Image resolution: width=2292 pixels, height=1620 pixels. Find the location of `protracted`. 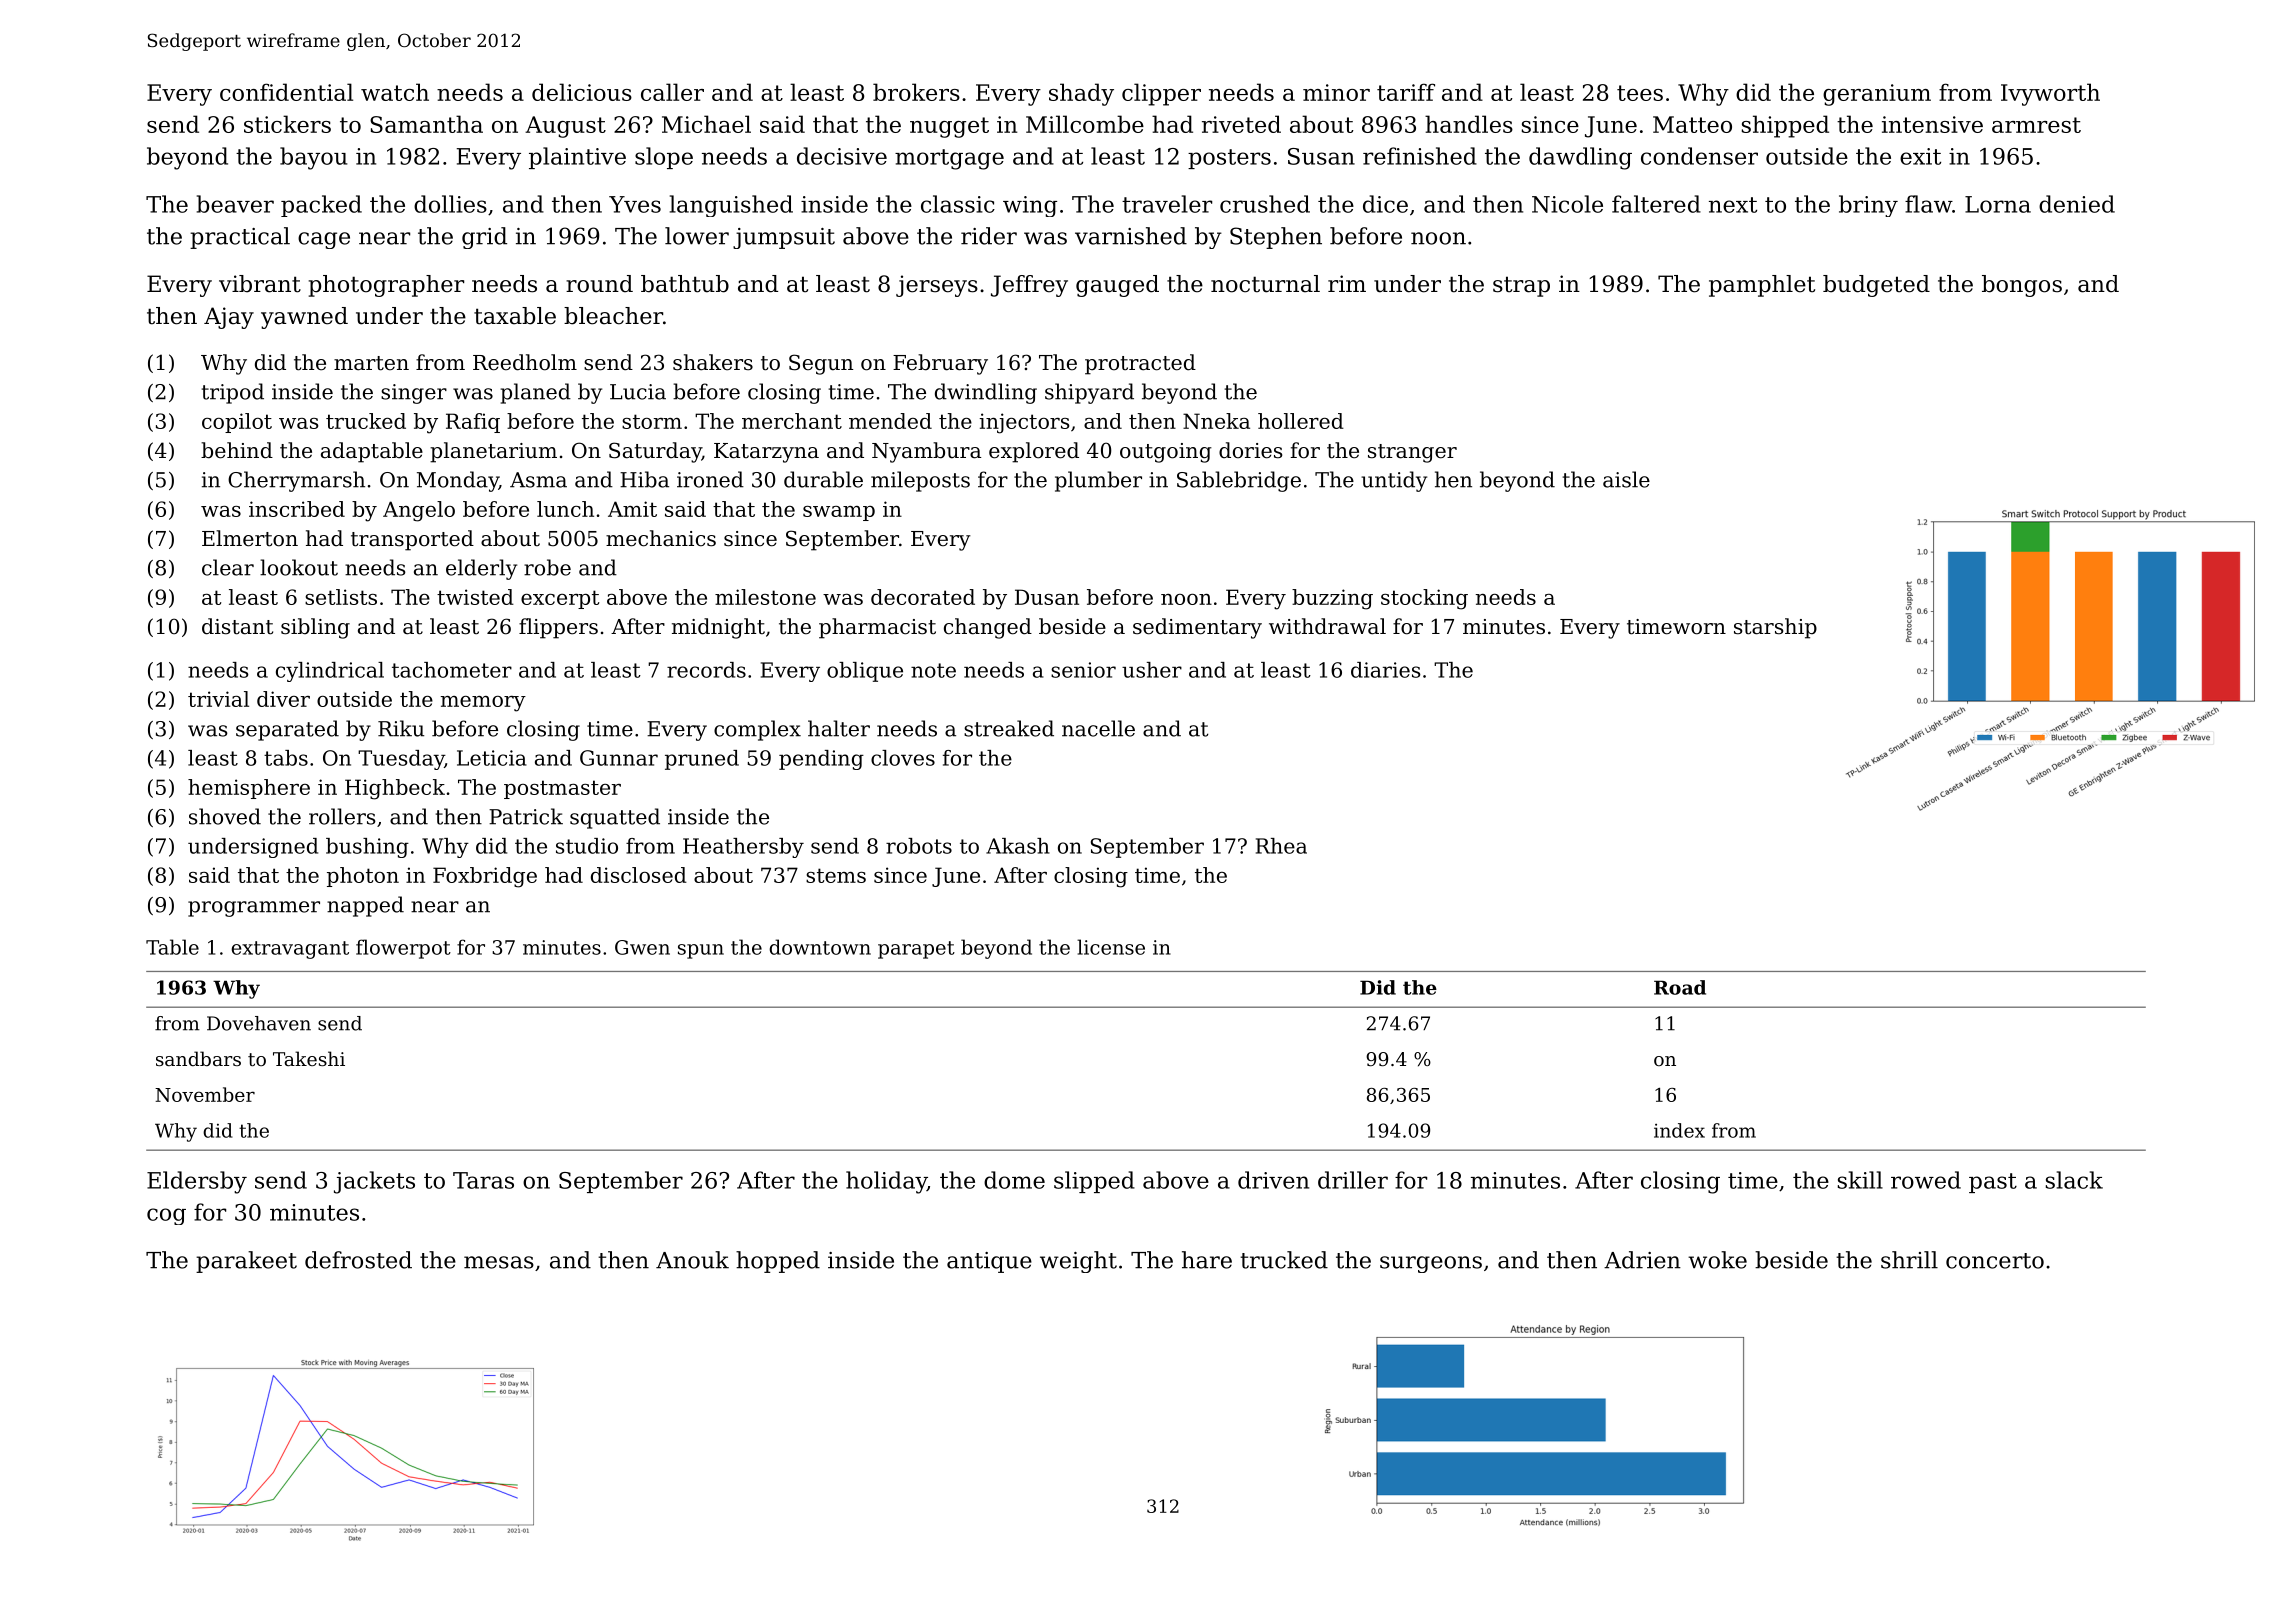

protracted is located at coordinates (1140, 364).
